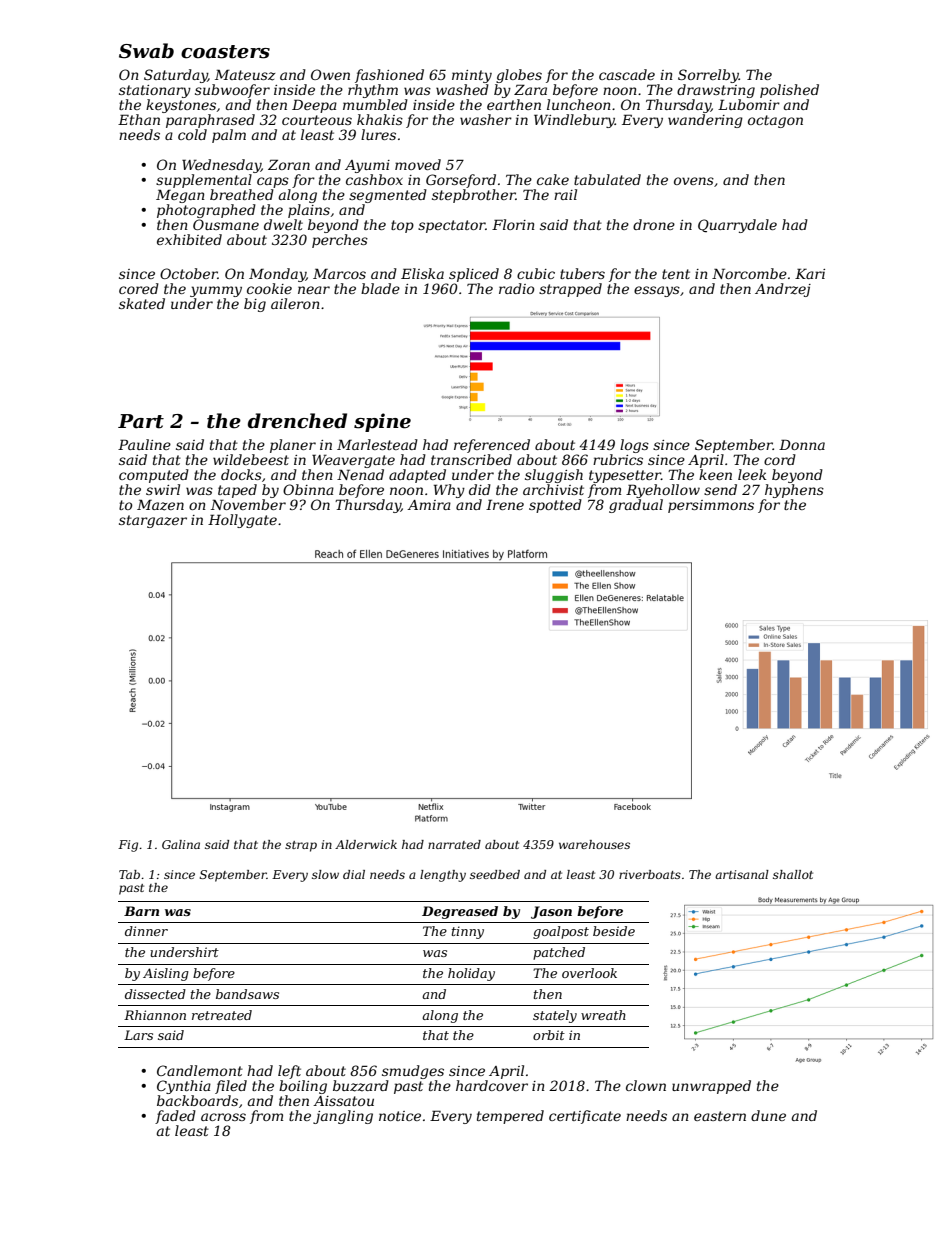 The width and height of the screenshot is (952, 1233). Describe the element at coordinates (555, 506) in the screenshot. I see `spotted` at that location.
